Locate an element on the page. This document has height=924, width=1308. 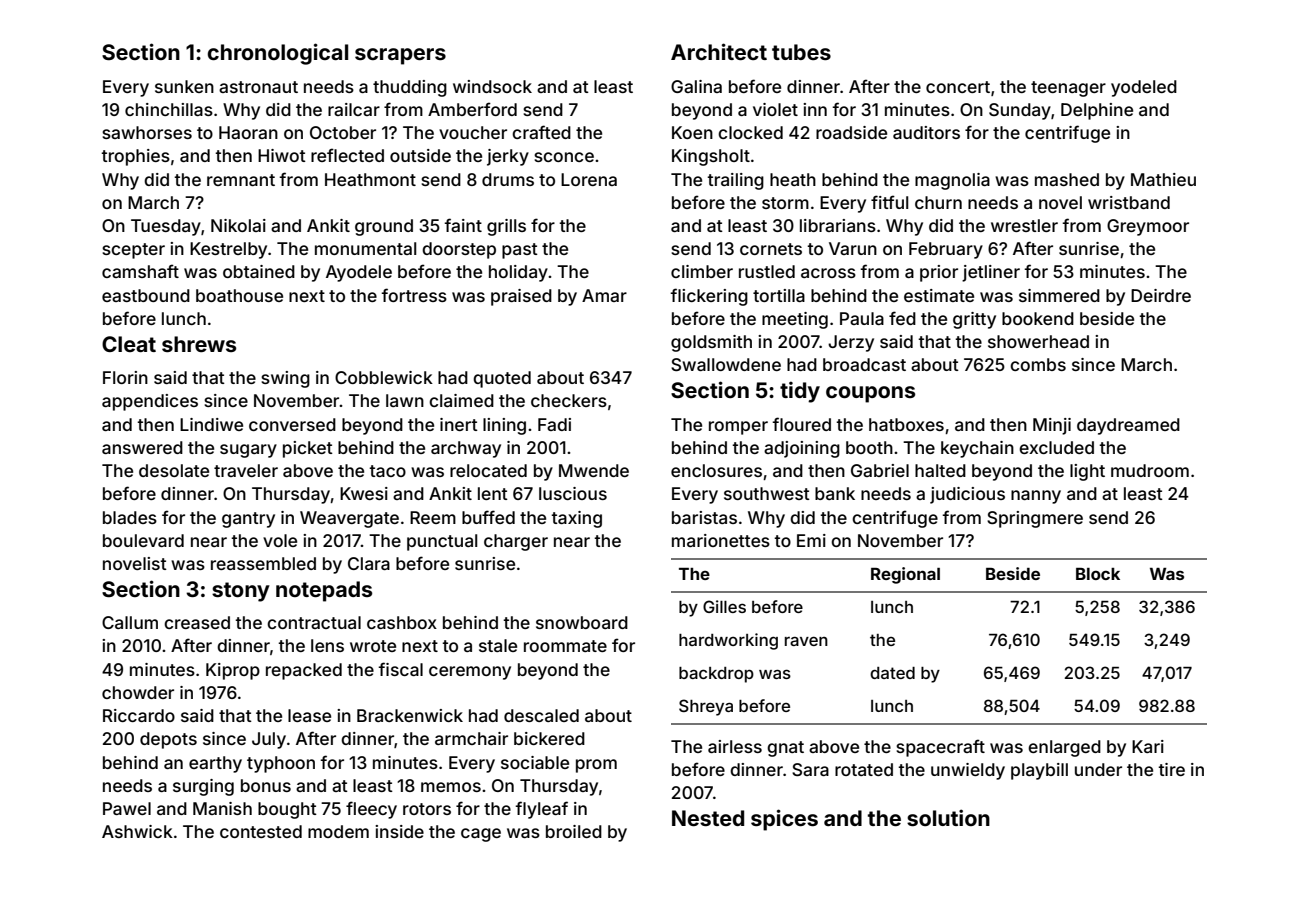
chronological is located at coordinates (278, 54).
